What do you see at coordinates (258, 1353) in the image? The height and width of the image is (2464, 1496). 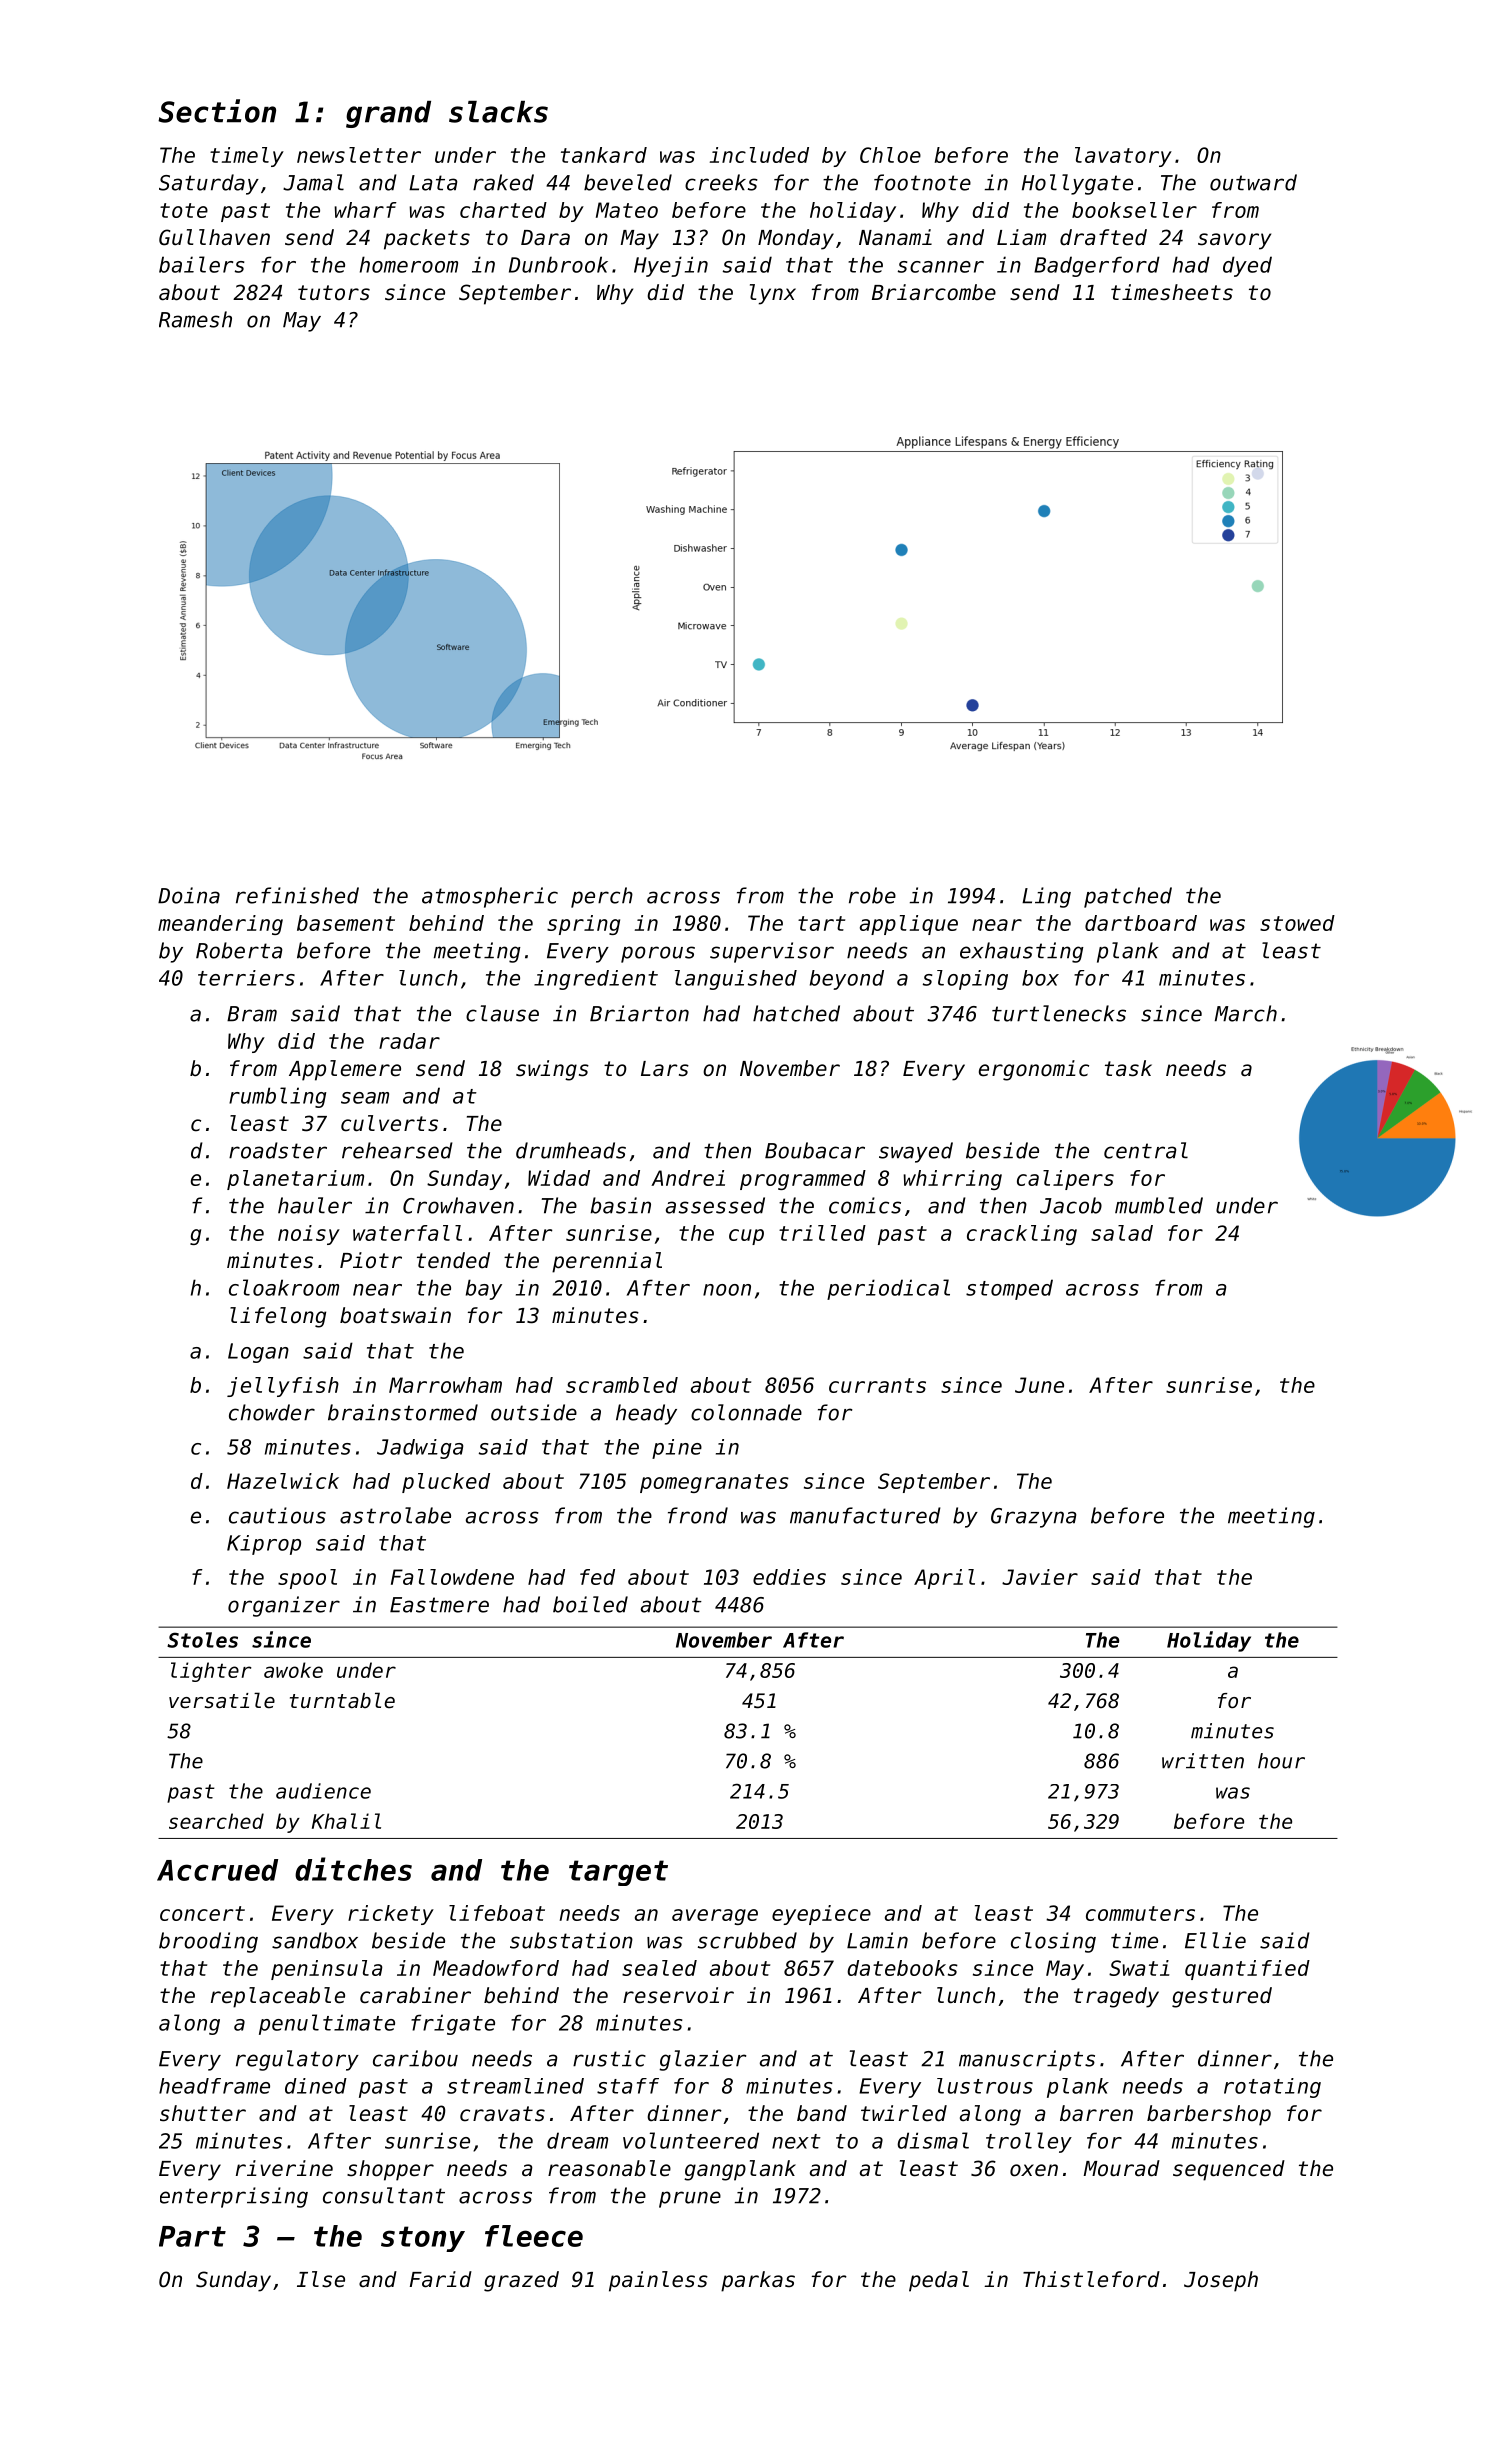 I see `Logan` at bounding box center [258, 1353].
